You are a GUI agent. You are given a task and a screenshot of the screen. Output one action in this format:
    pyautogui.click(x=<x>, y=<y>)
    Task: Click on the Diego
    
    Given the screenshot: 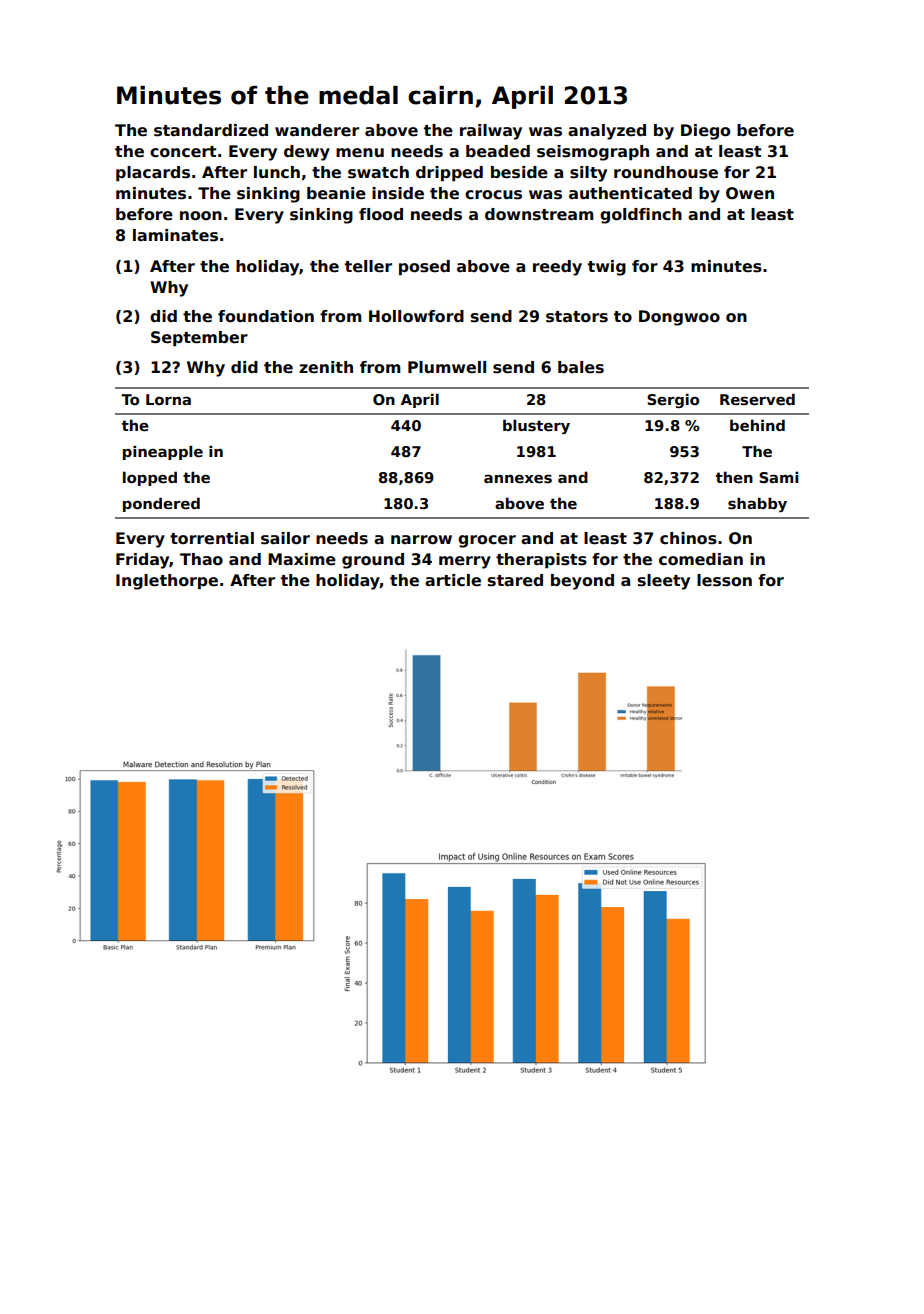 What is the action you would take?
    pyautogui.click(x=705, y=132)
